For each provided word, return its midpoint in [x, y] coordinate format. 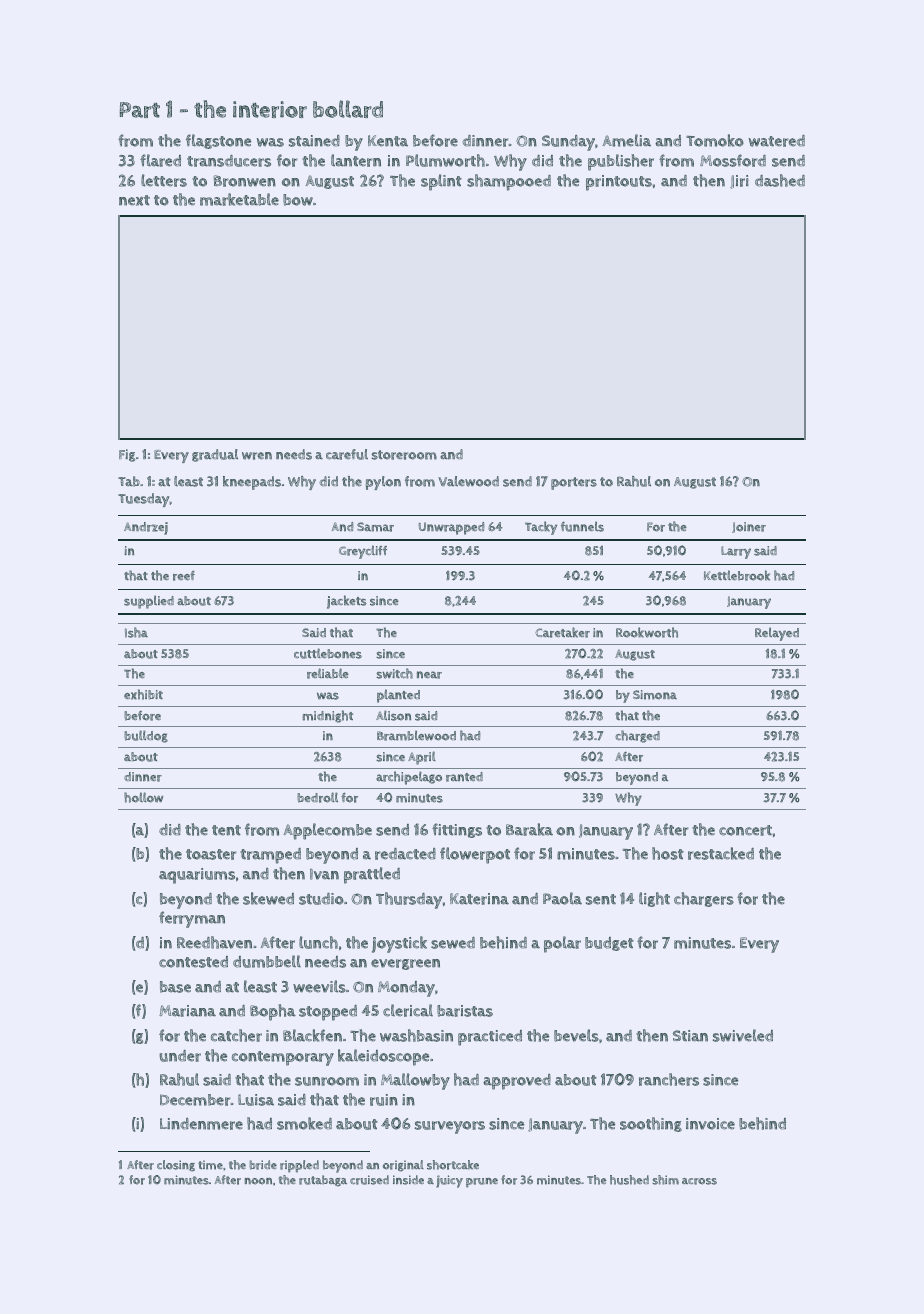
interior [270, 109]
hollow [144, 797]
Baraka [529, 829]
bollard [348, 109]
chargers [704, 899]
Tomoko [715, 140]
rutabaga [323, 1181]
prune [482, 1183]
